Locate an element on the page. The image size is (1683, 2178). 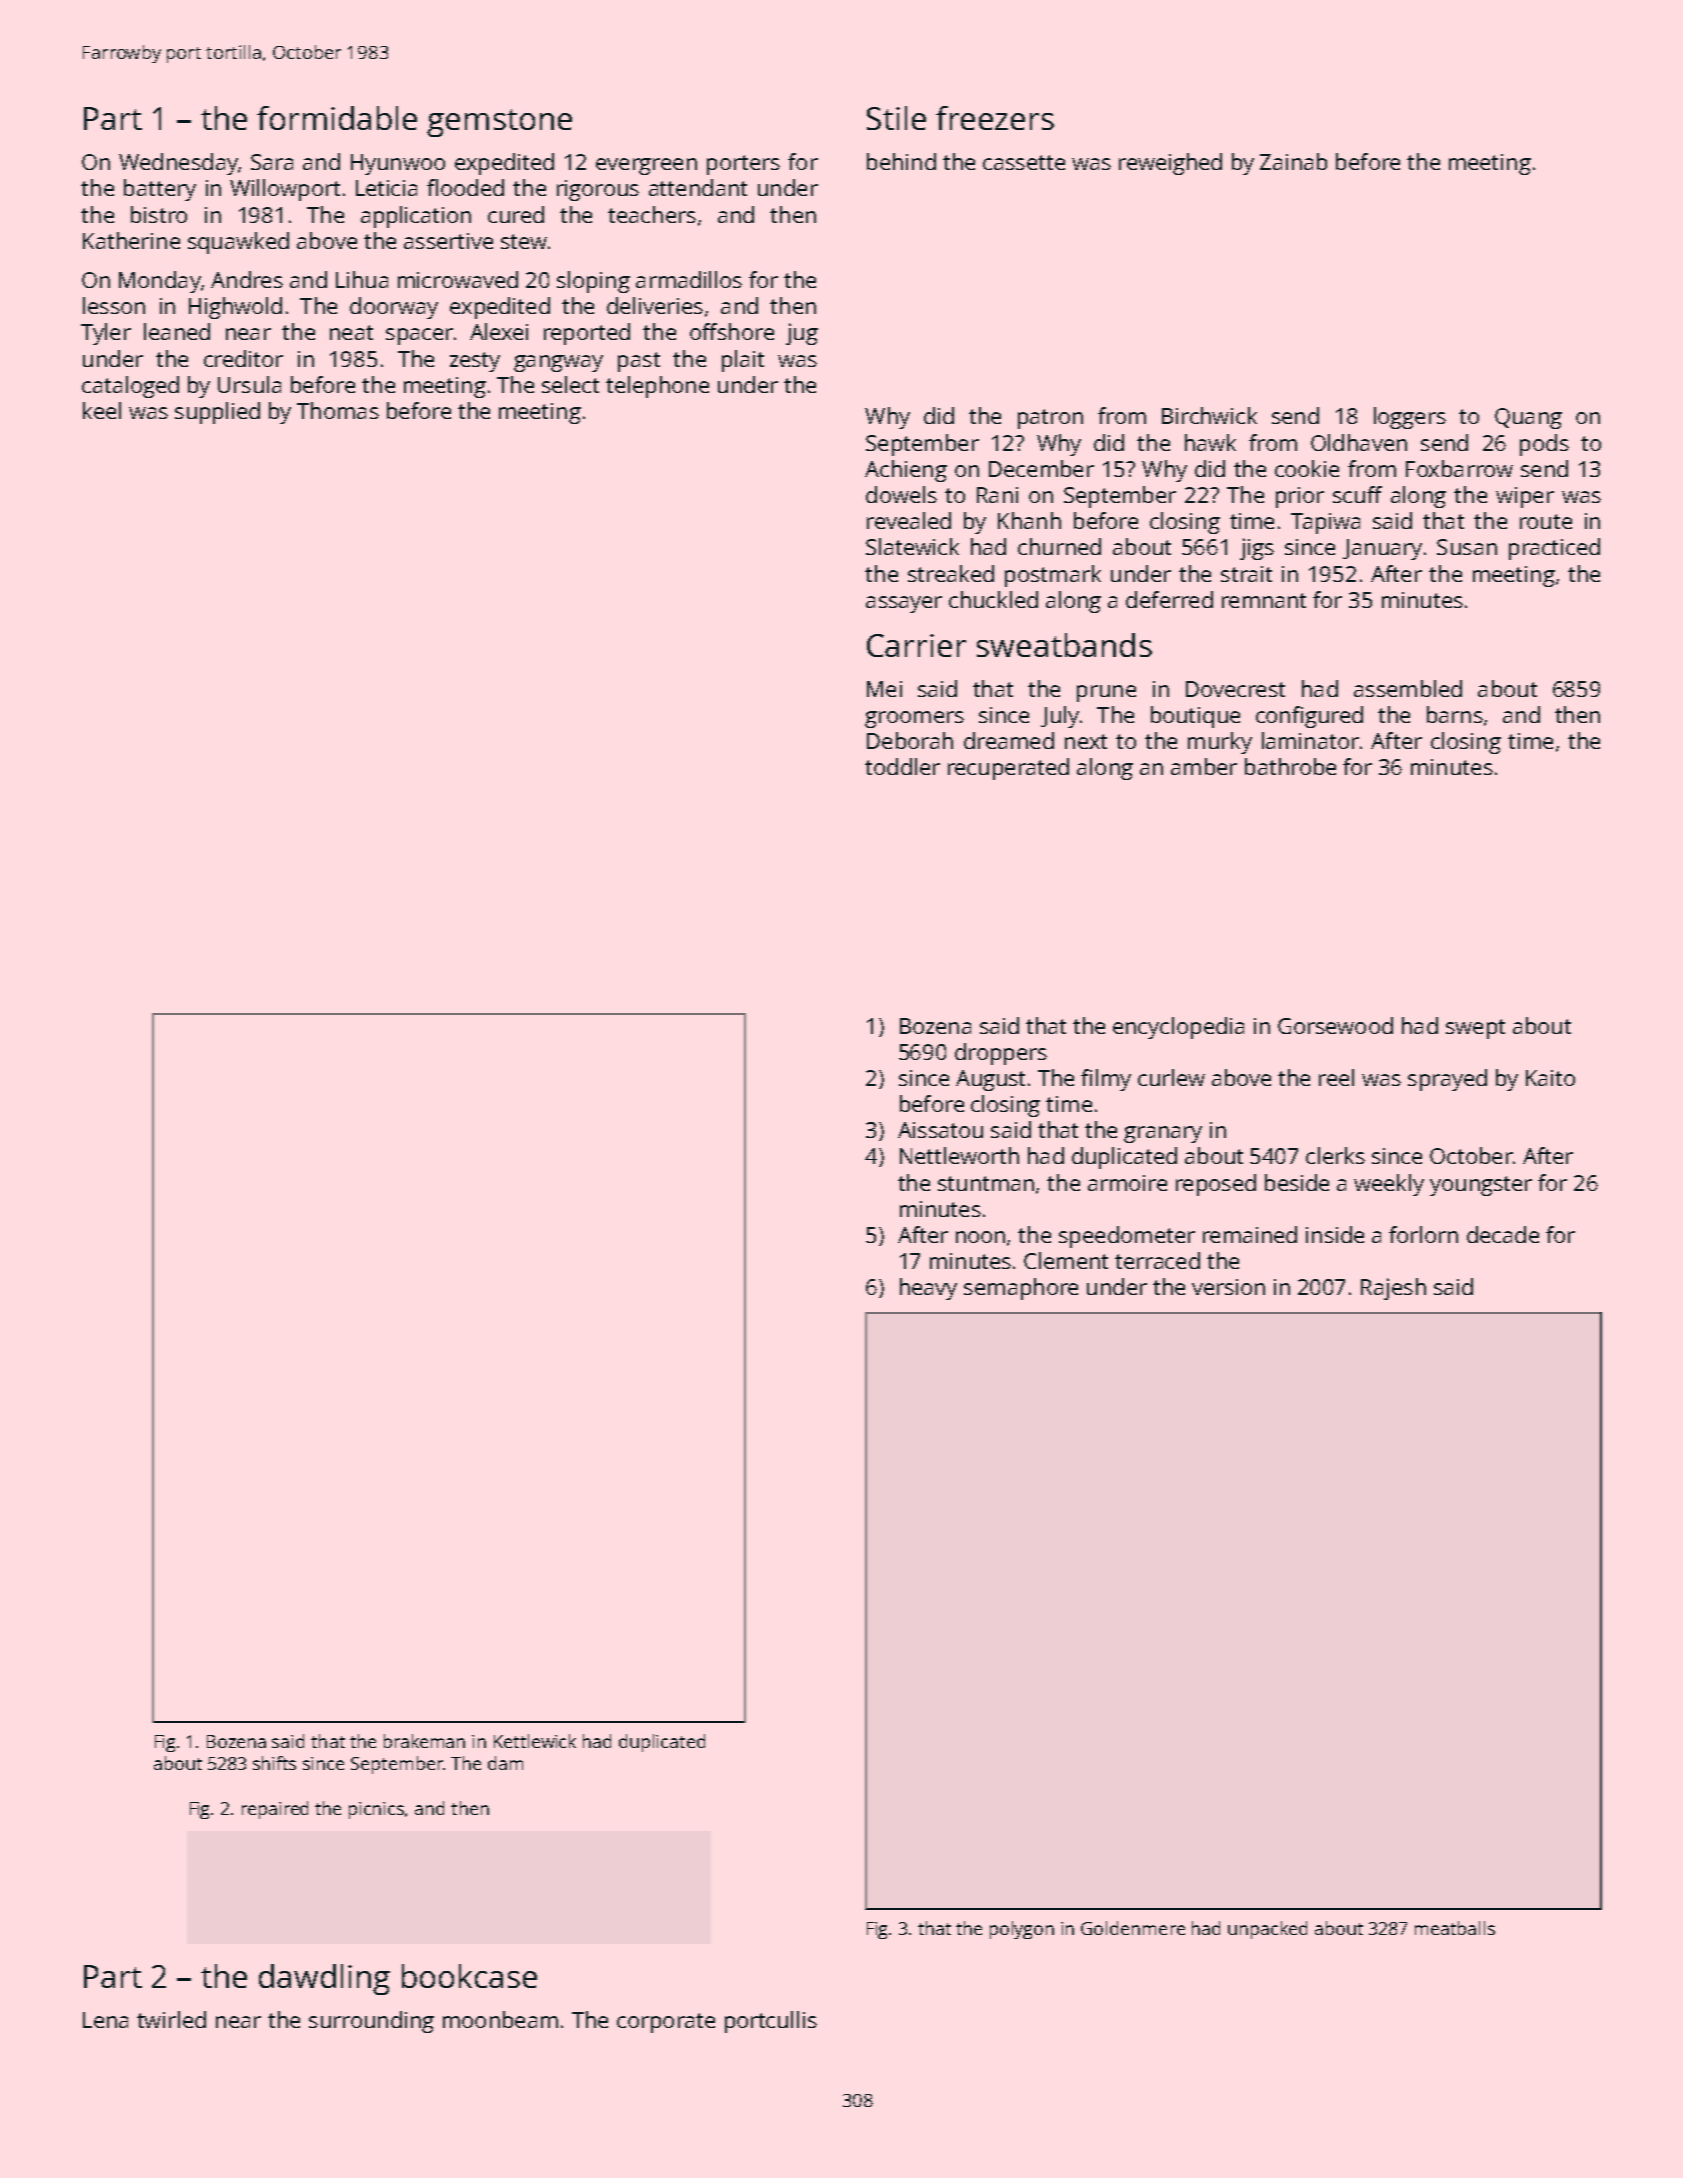
evergreen is located at coordinates (646, 166).
